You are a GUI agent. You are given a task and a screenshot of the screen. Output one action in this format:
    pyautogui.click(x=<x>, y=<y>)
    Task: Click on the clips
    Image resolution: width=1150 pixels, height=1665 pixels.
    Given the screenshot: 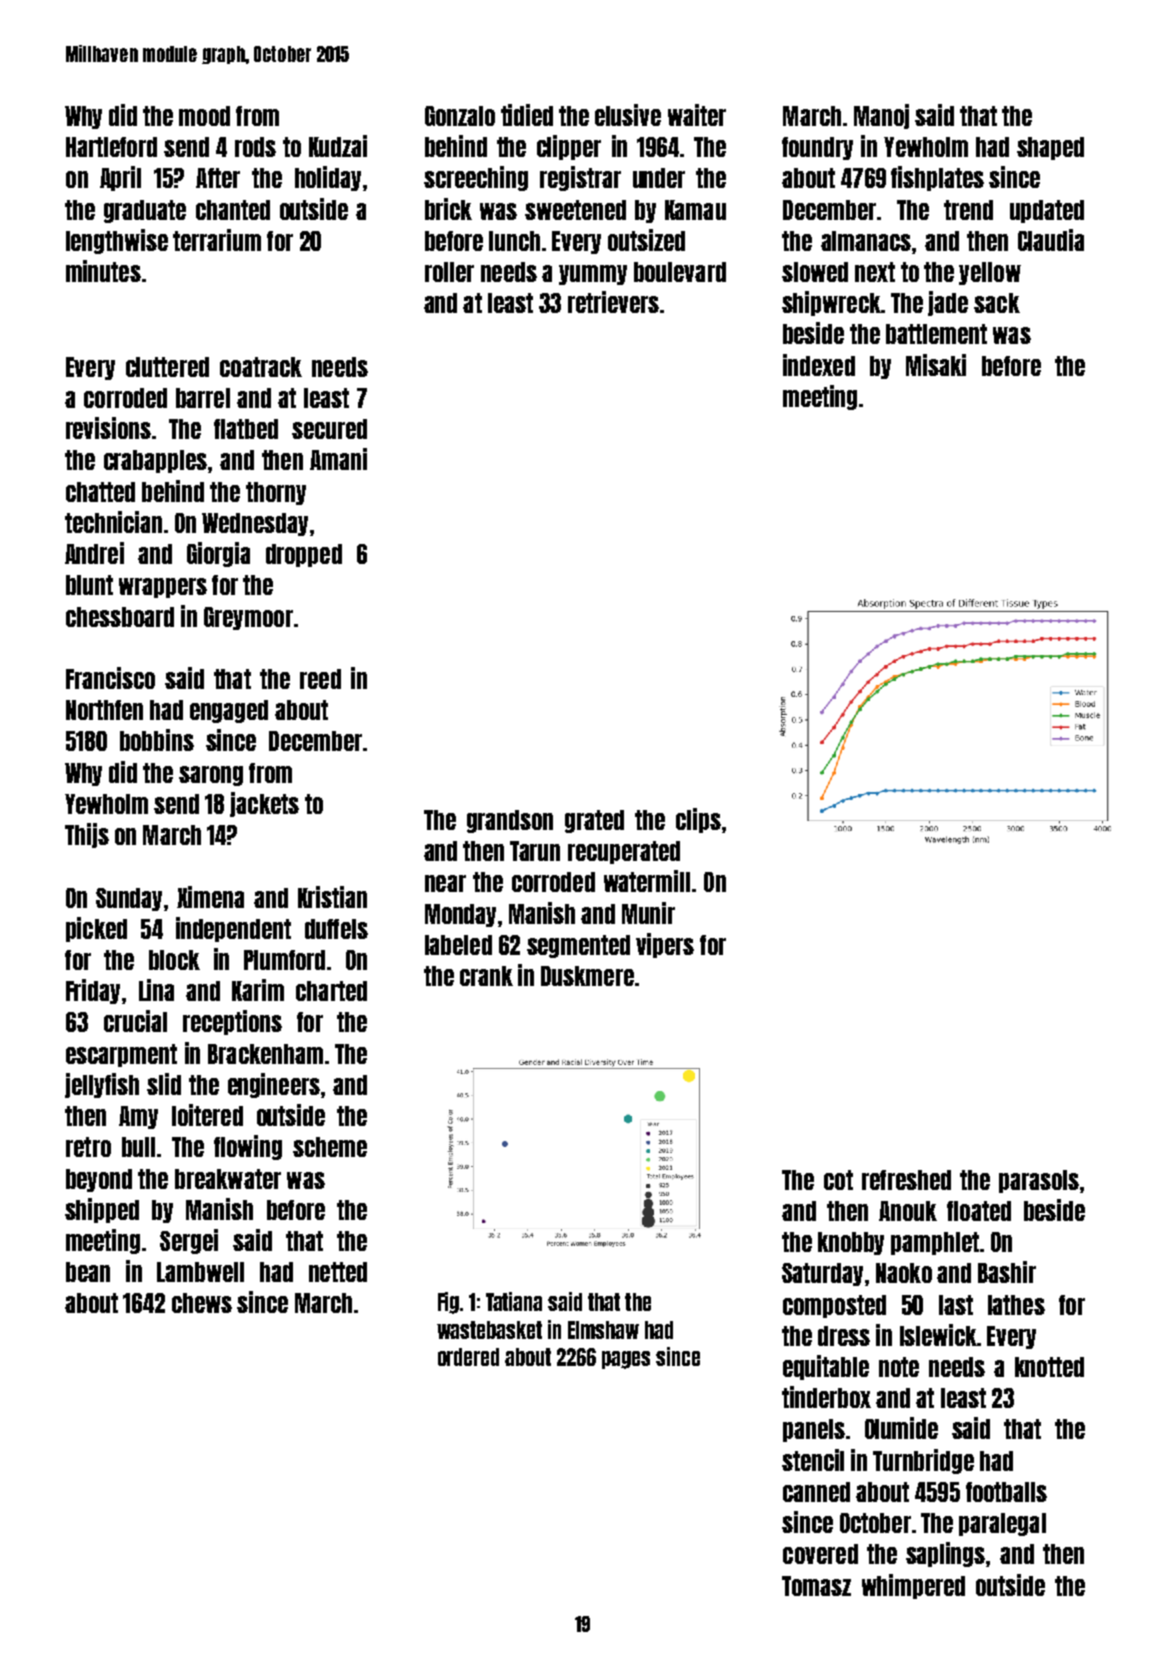 What is the action you would take?
    pyautogui.click(x=698, y=820)
